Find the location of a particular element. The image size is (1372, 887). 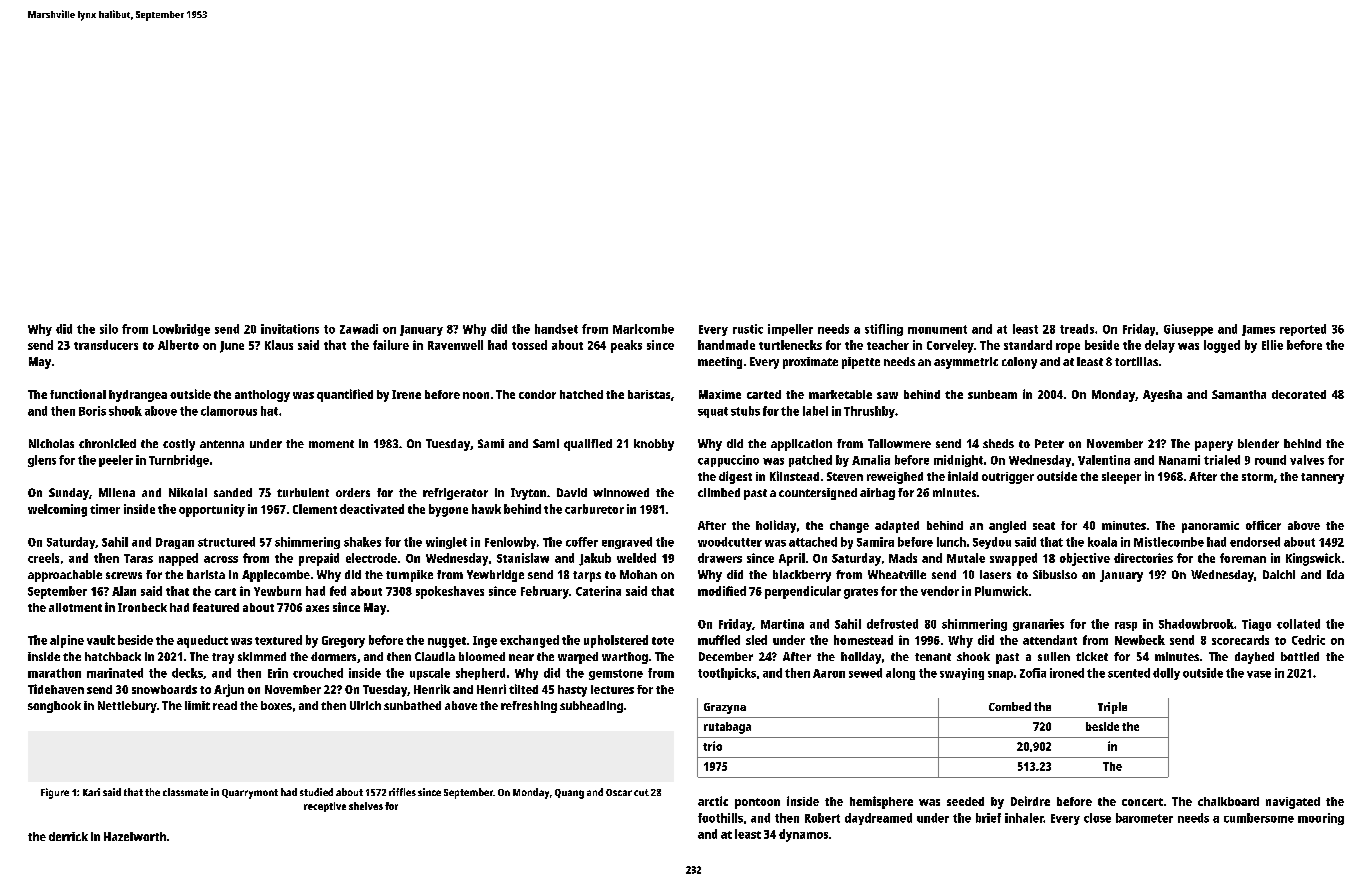

Nicholas is located at coordinates (51, 443).
